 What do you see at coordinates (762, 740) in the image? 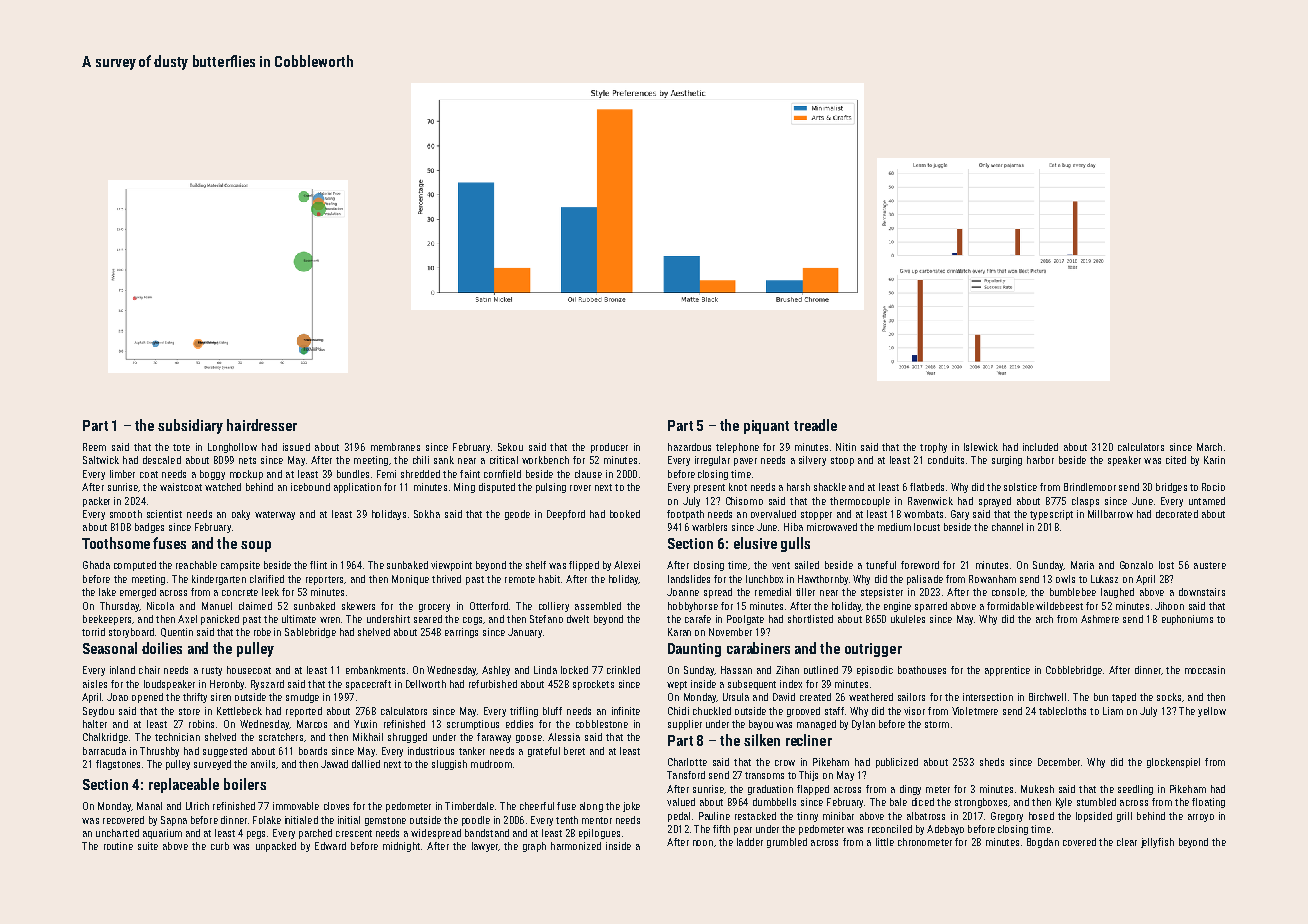
I see `silken` at bounding box center [762, 740].
